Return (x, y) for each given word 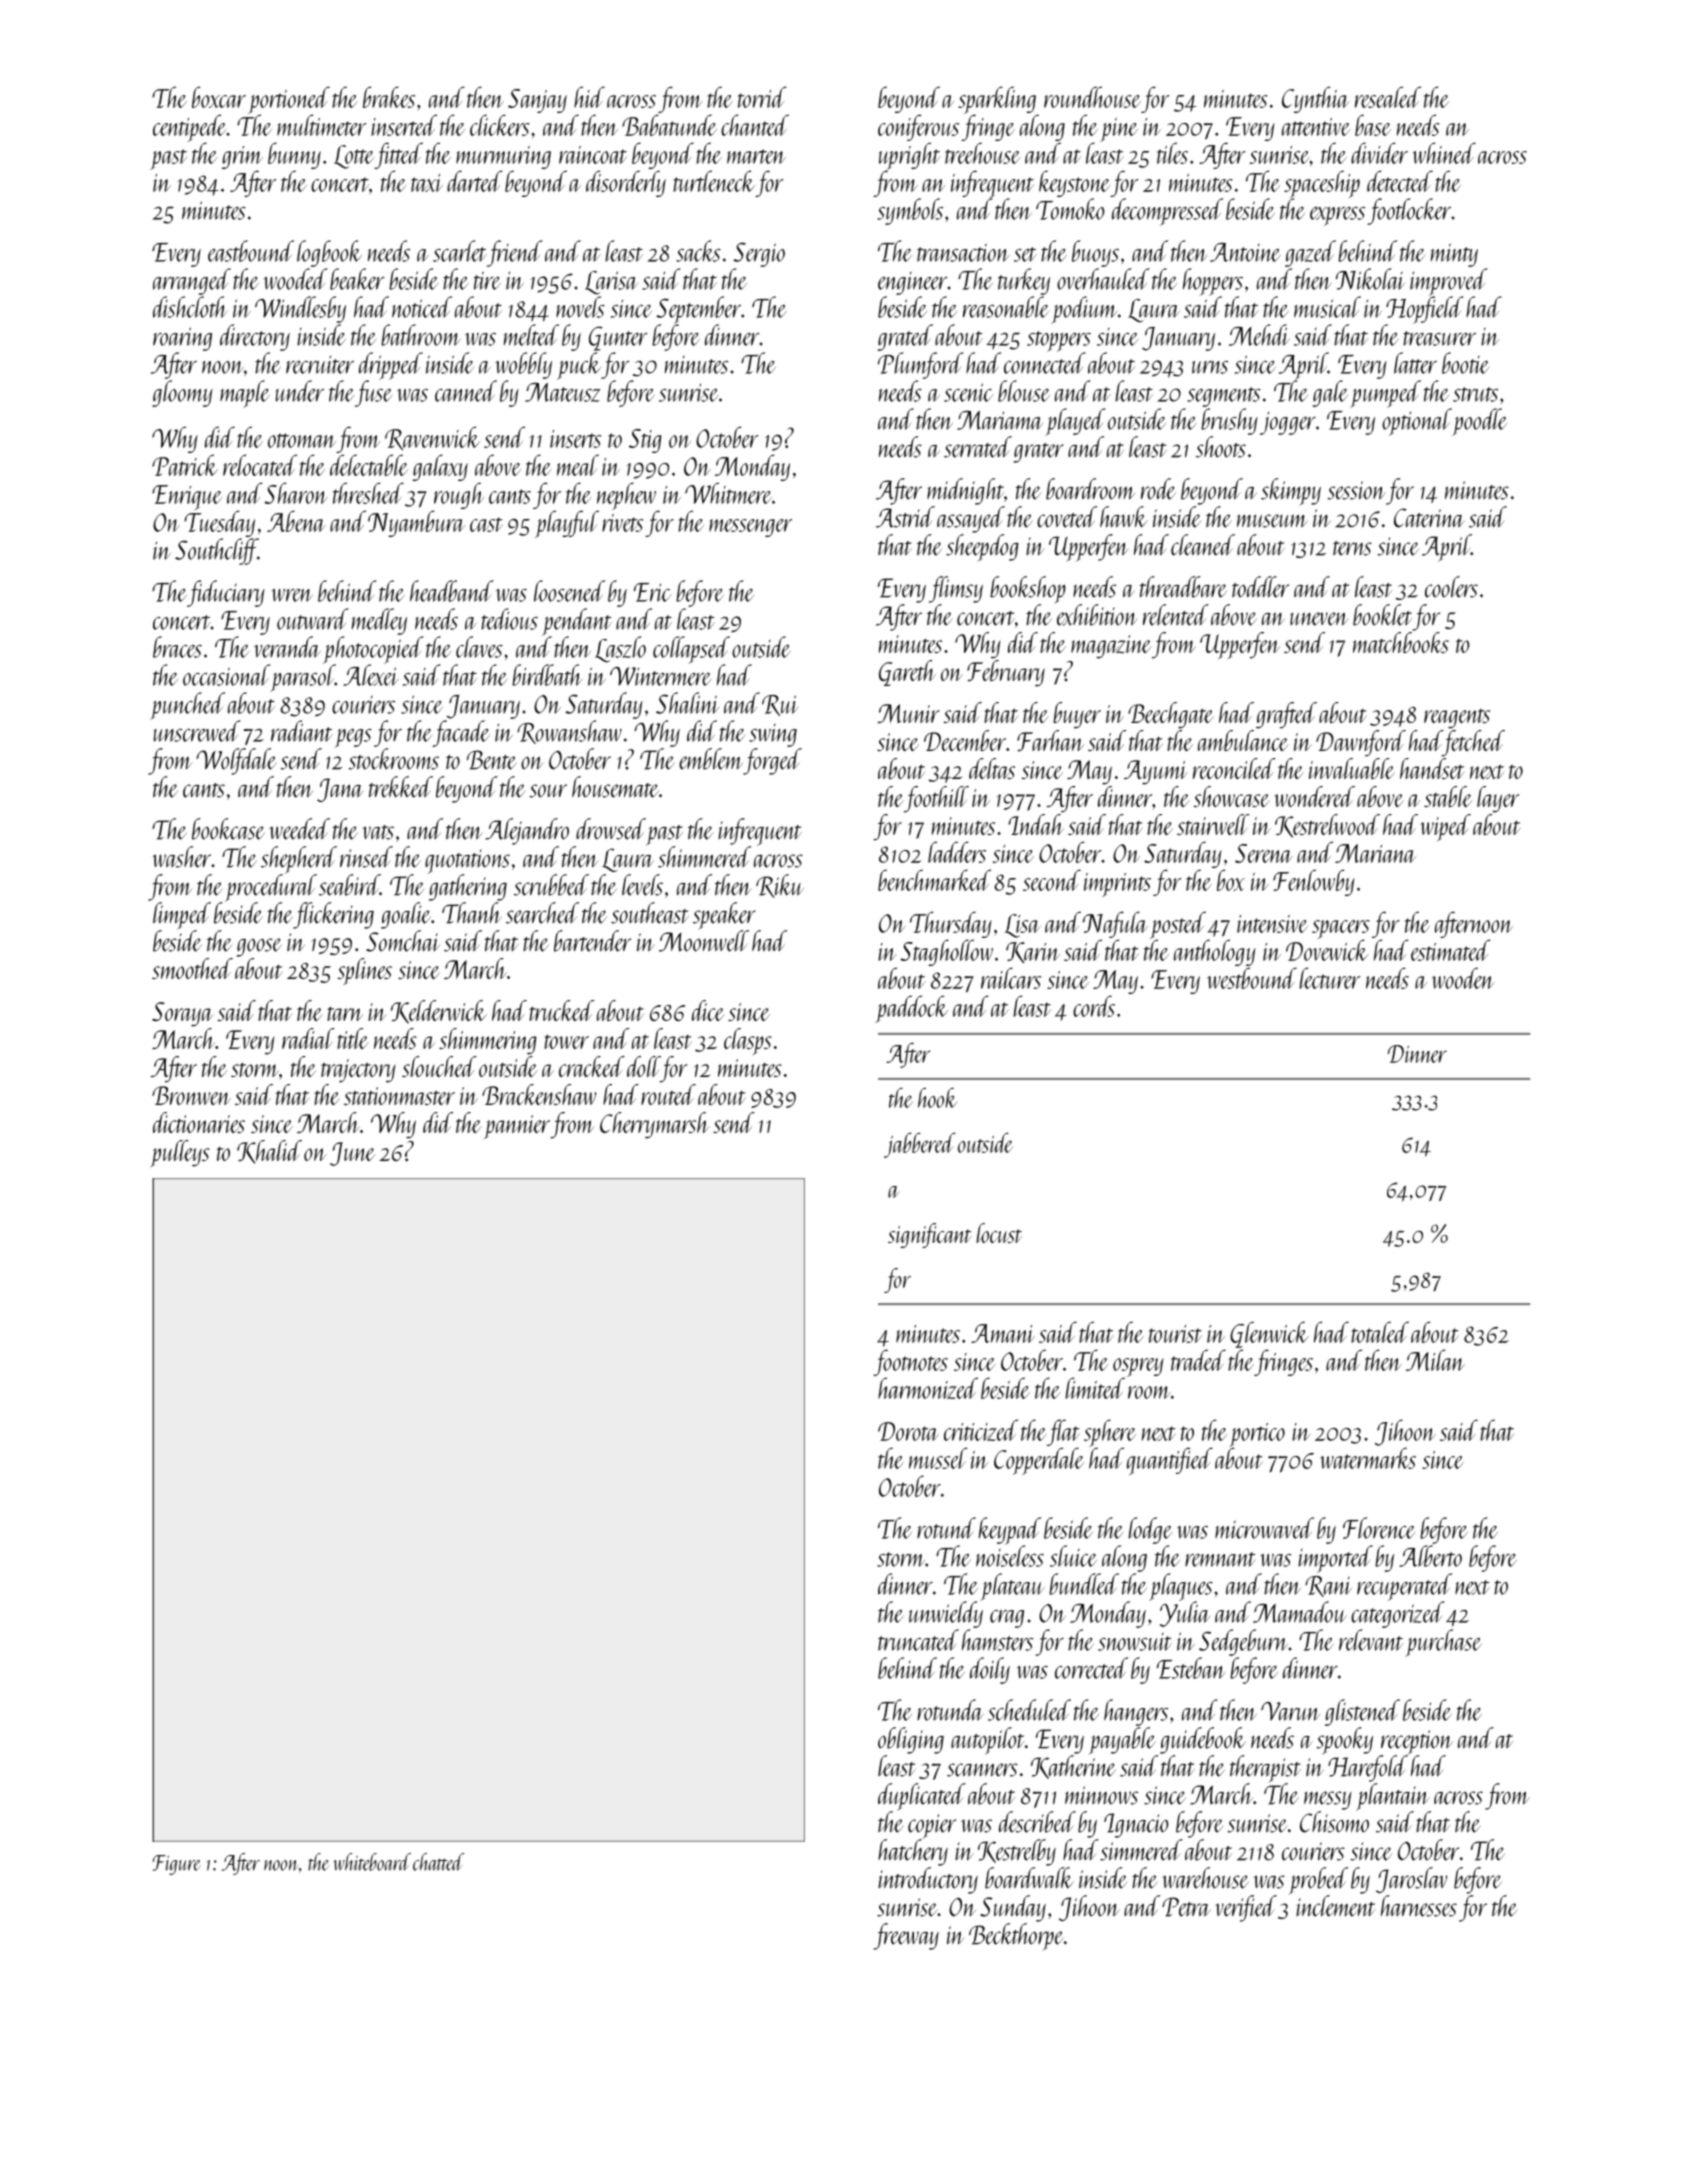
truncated (918, 1640)
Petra (1186, 1907)
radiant (302, 731)
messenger (750, 528)
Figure (177, 1865)
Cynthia (1315, 99)
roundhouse (1092, 97)
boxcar (219, 97)
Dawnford (1361, 743)
